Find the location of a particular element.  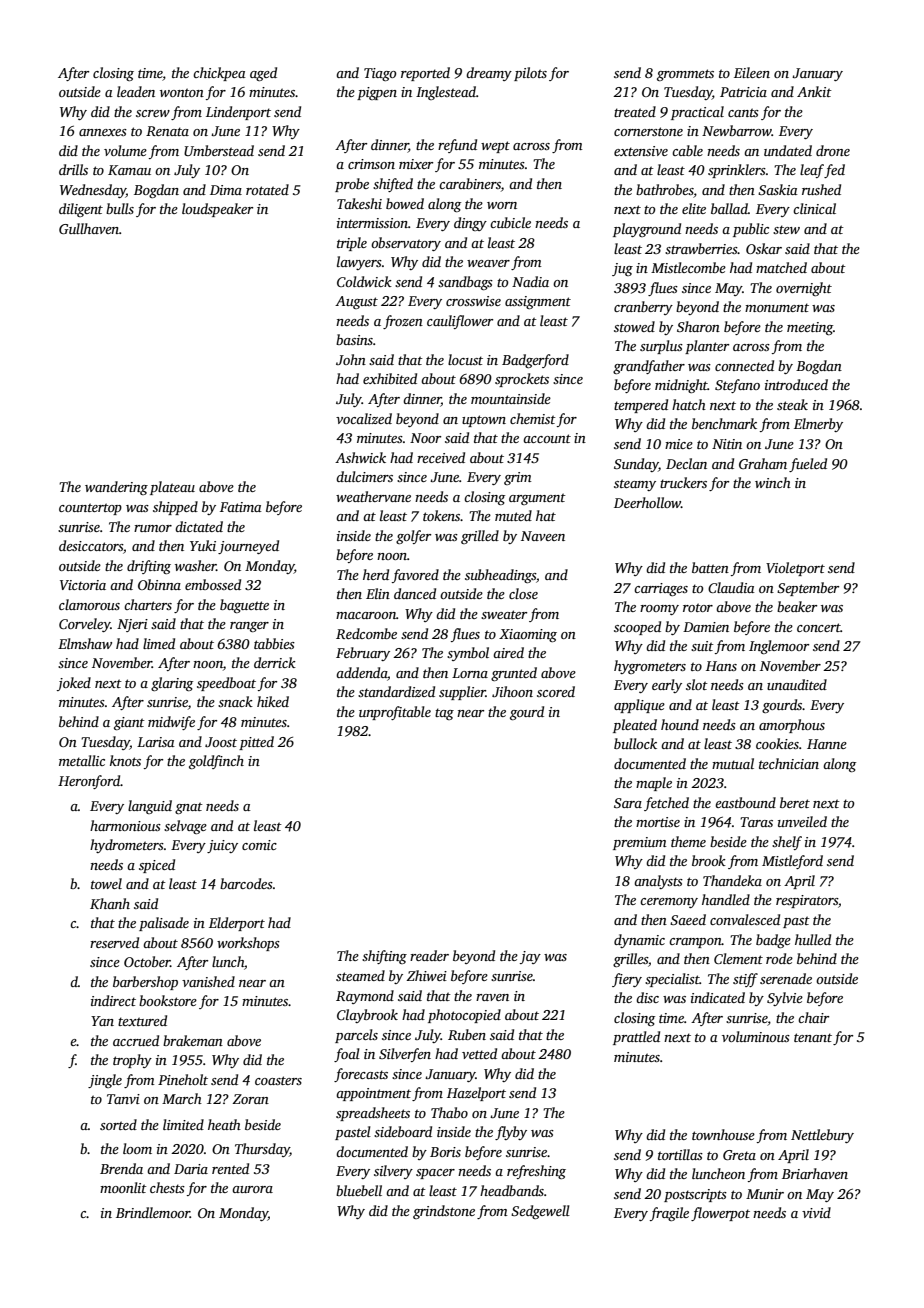

wandering is located at coordinates (116, 488).
